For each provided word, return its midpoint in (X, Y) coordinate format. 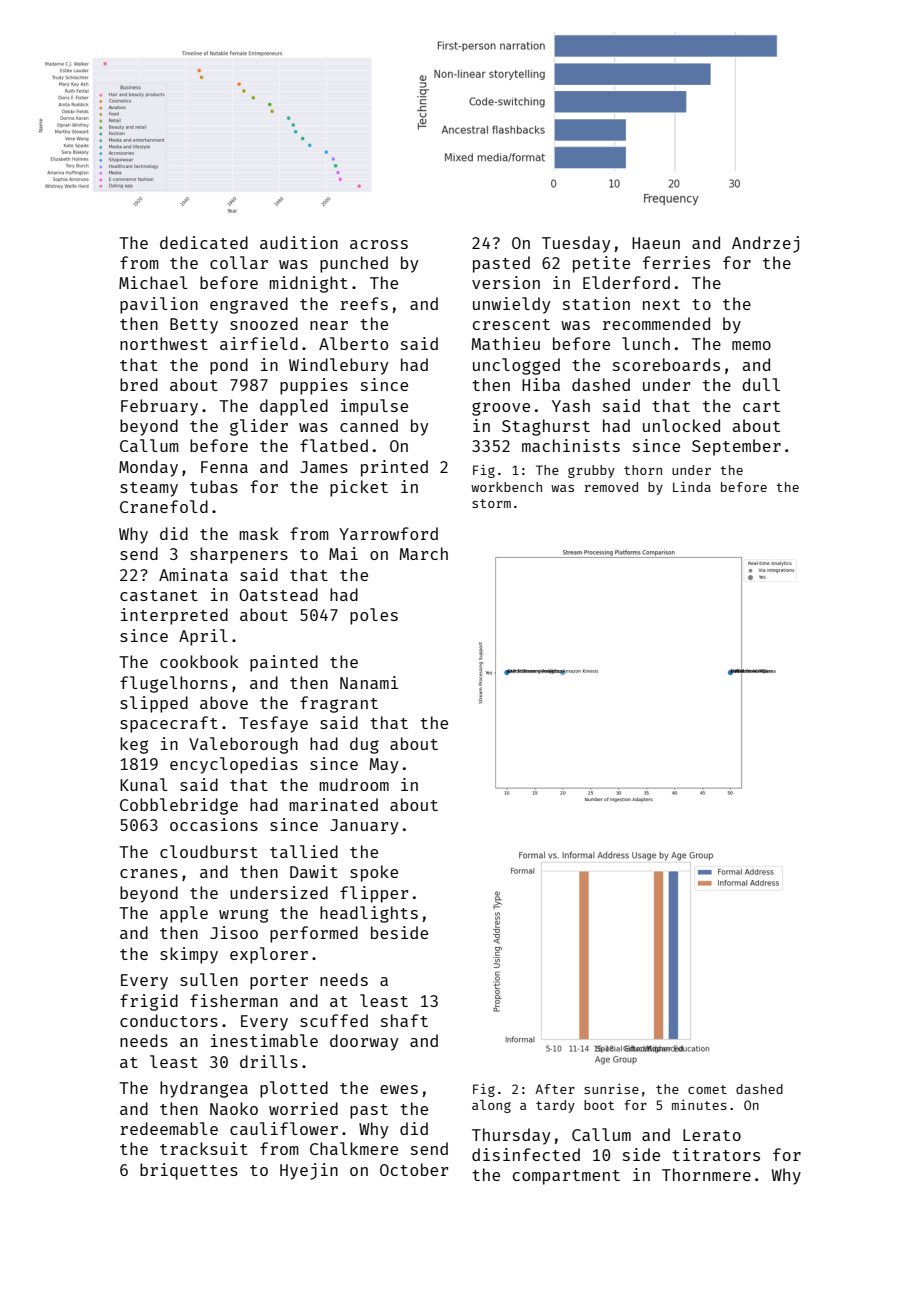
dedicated (204, 242)
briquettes (189, 1171)
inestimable (264, 1040)
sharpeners (239, 555)
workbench (506, 487)
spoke (374, 873)
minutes (699, 1104)
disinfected (526, 1154)
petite (601, 264)
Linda (692, 486)
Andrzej (765, 244)
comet (707, 1089)
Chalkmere (354, 1148)
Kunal (144, 784)
